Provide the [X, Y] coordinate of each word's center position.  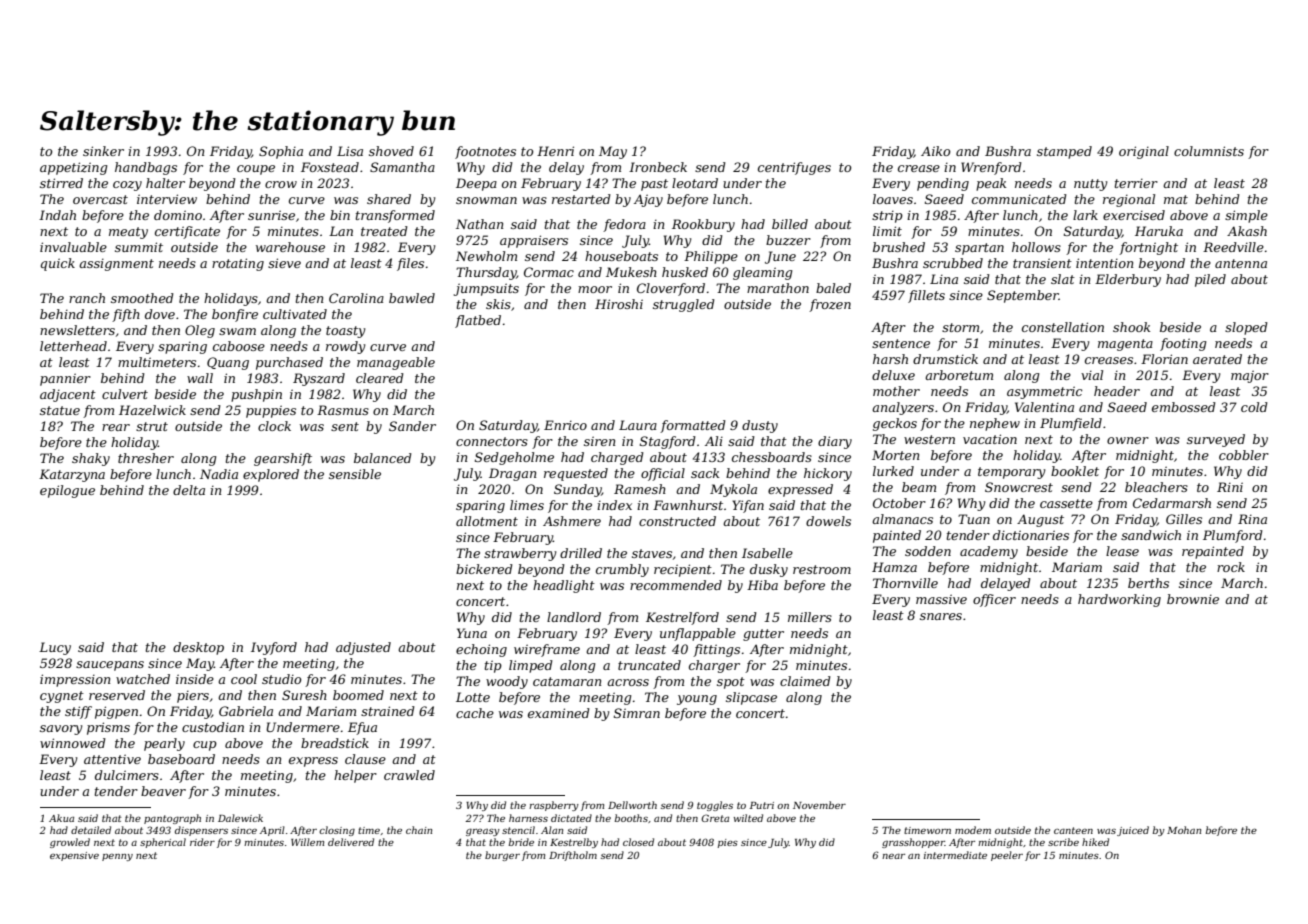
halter [165, 183]
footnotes [485, 152]
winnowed [73, 743]
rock [1231, 567]
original [1144, 152]
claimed [805, 681]
